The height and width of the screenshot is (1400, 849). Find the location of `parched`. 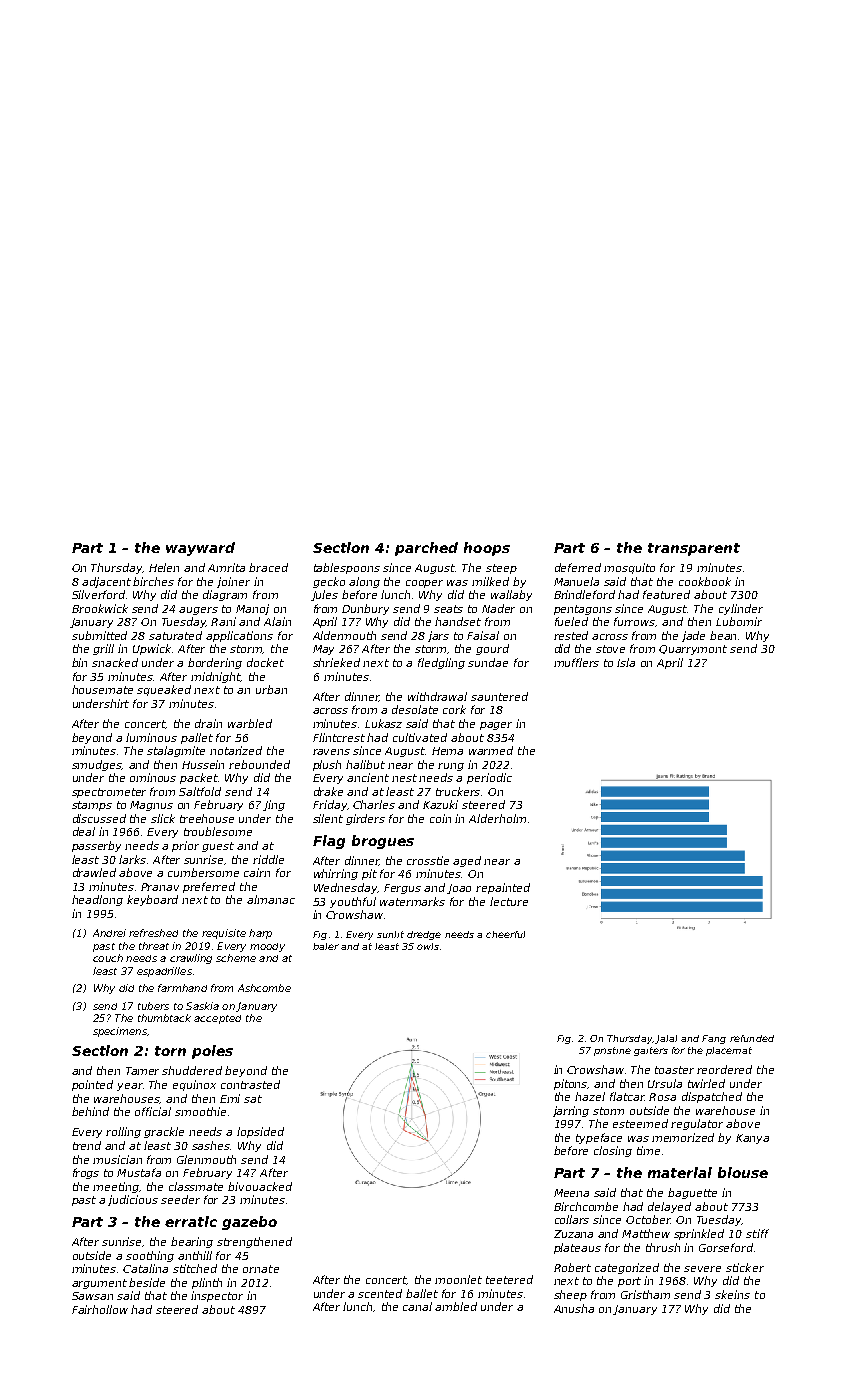

parched is located at coordinates (426, 549).
